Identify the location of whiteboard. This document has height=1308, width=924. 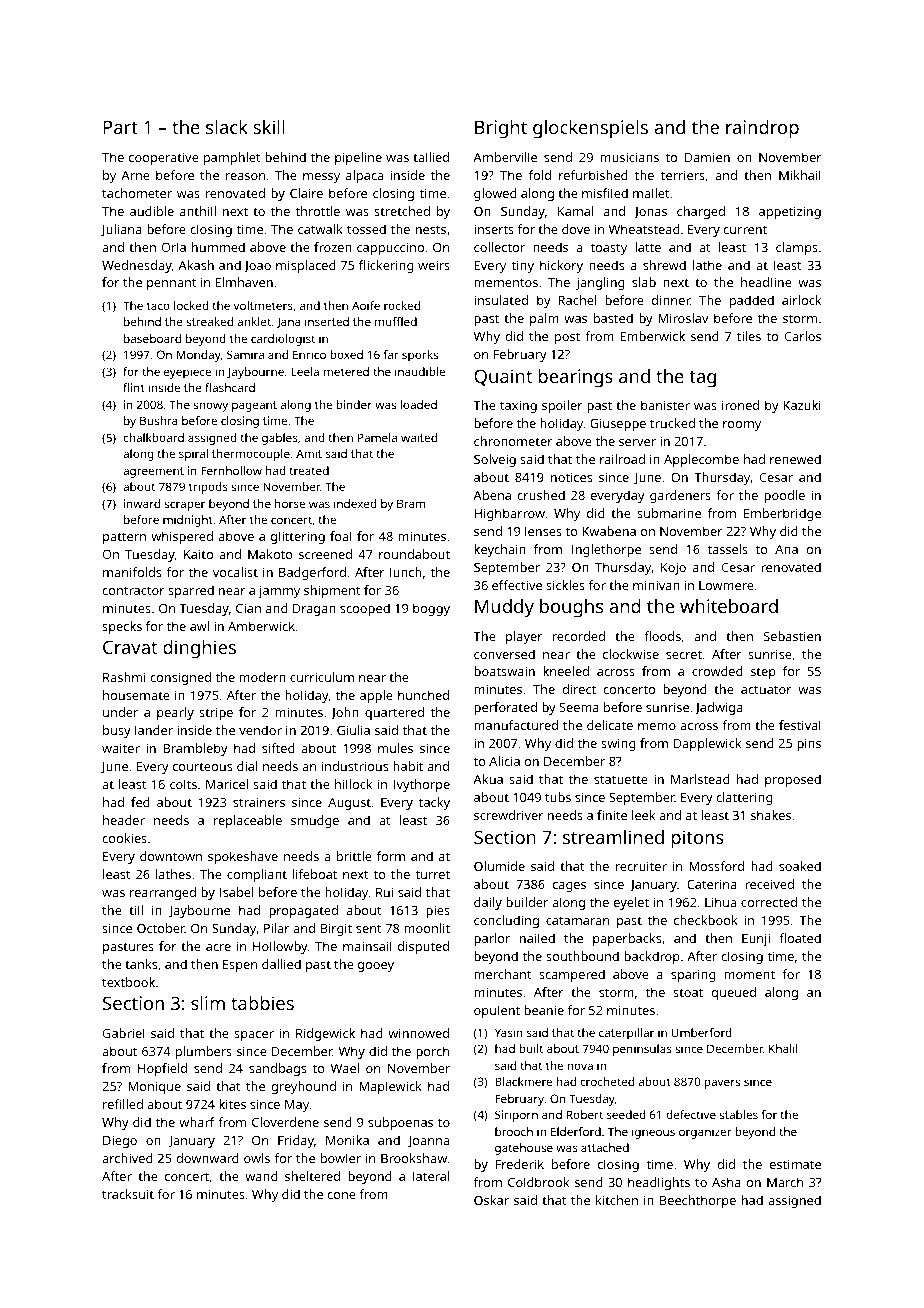
(729, 606).
